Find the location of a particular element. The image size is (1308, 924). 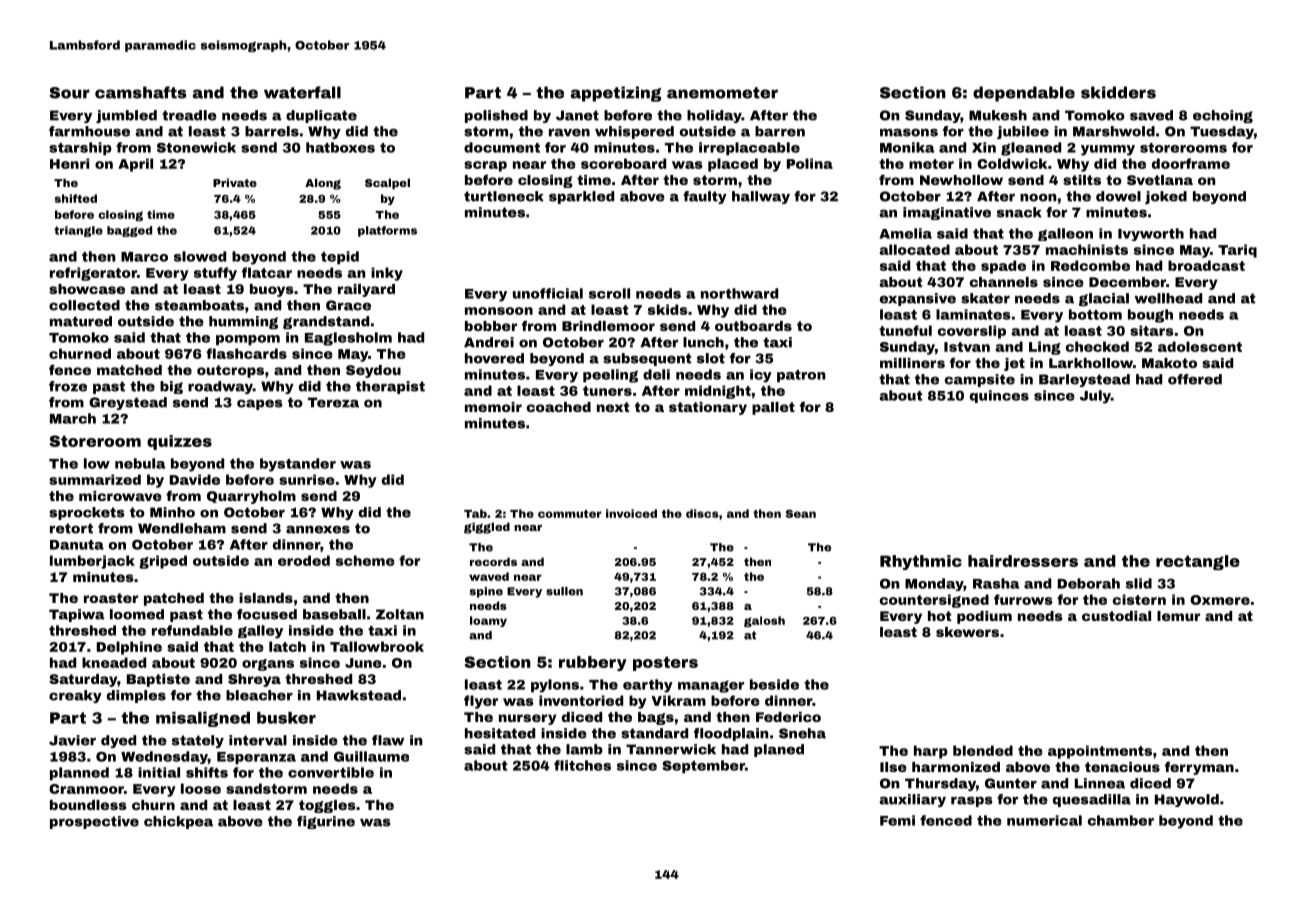

ferryman is located at coordinates (1199, 768).
